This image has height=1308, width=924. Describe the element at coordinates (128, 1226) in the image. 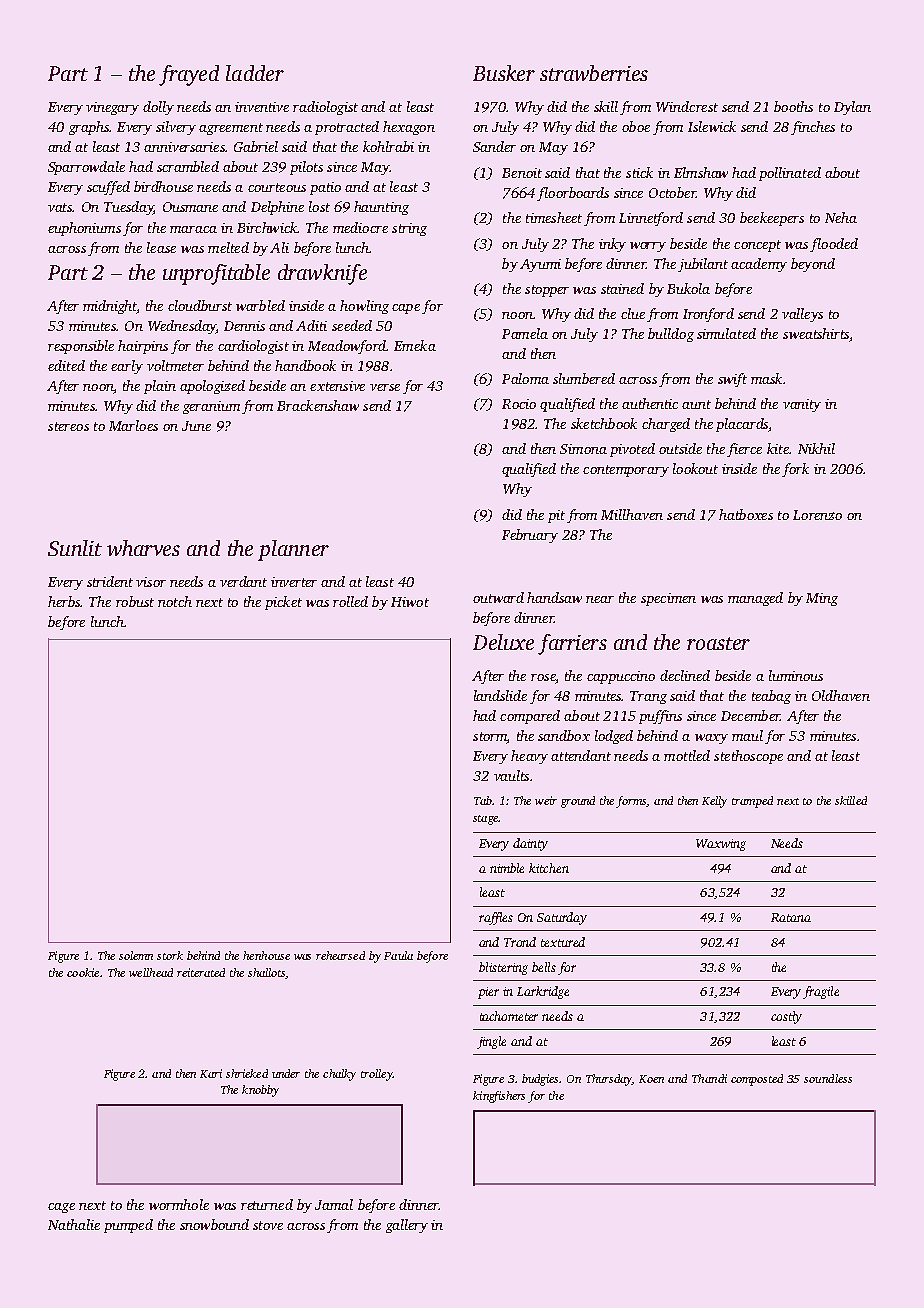

I see `pumped` at that location.
